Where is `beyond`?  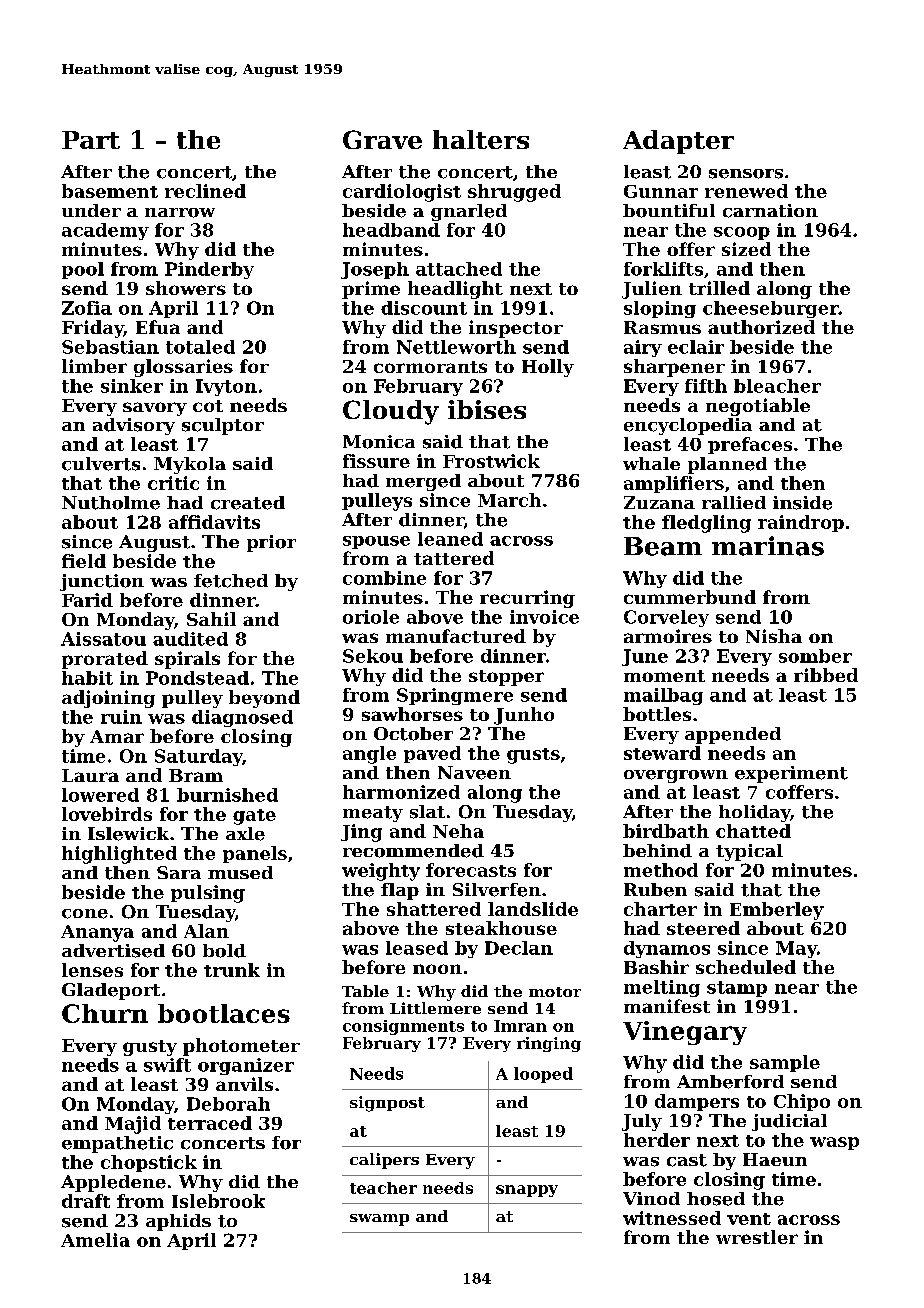 beyond is located at coordinates (264, 699).
